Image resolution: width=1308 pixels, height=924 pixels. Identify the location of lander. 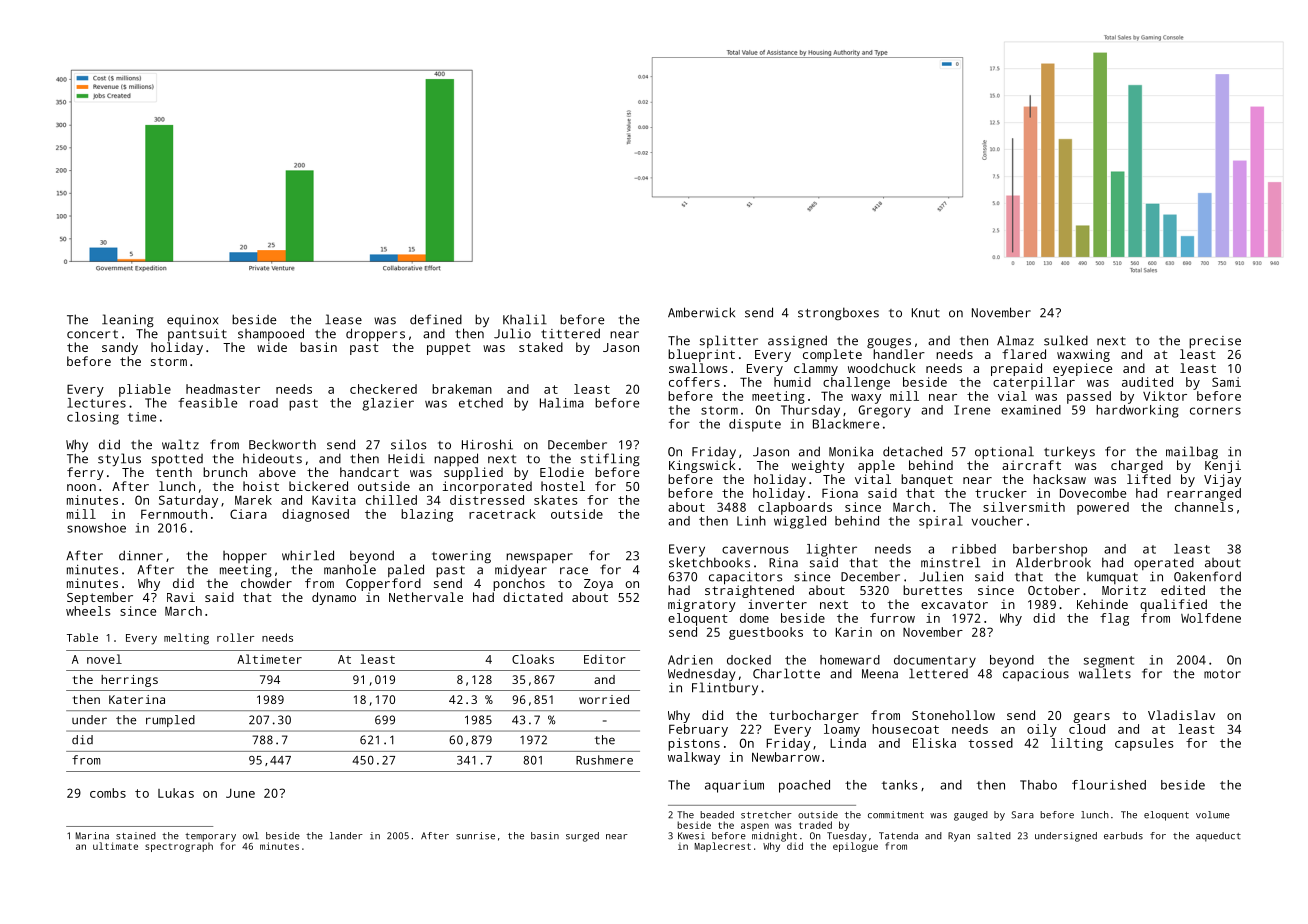
(346, 836).
